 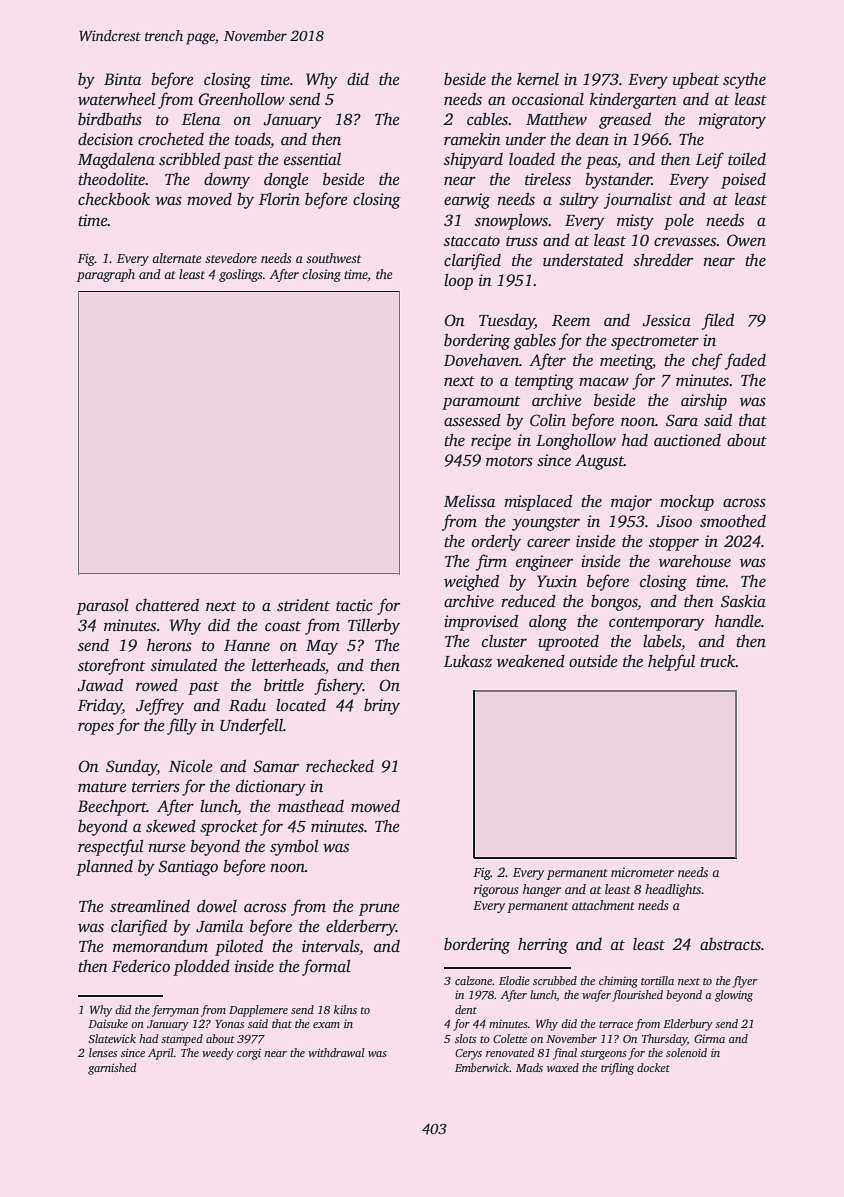 What do you see at coordinates (642, 872) in the image?
I see `micrometer` at bounding box center [642, 872].
